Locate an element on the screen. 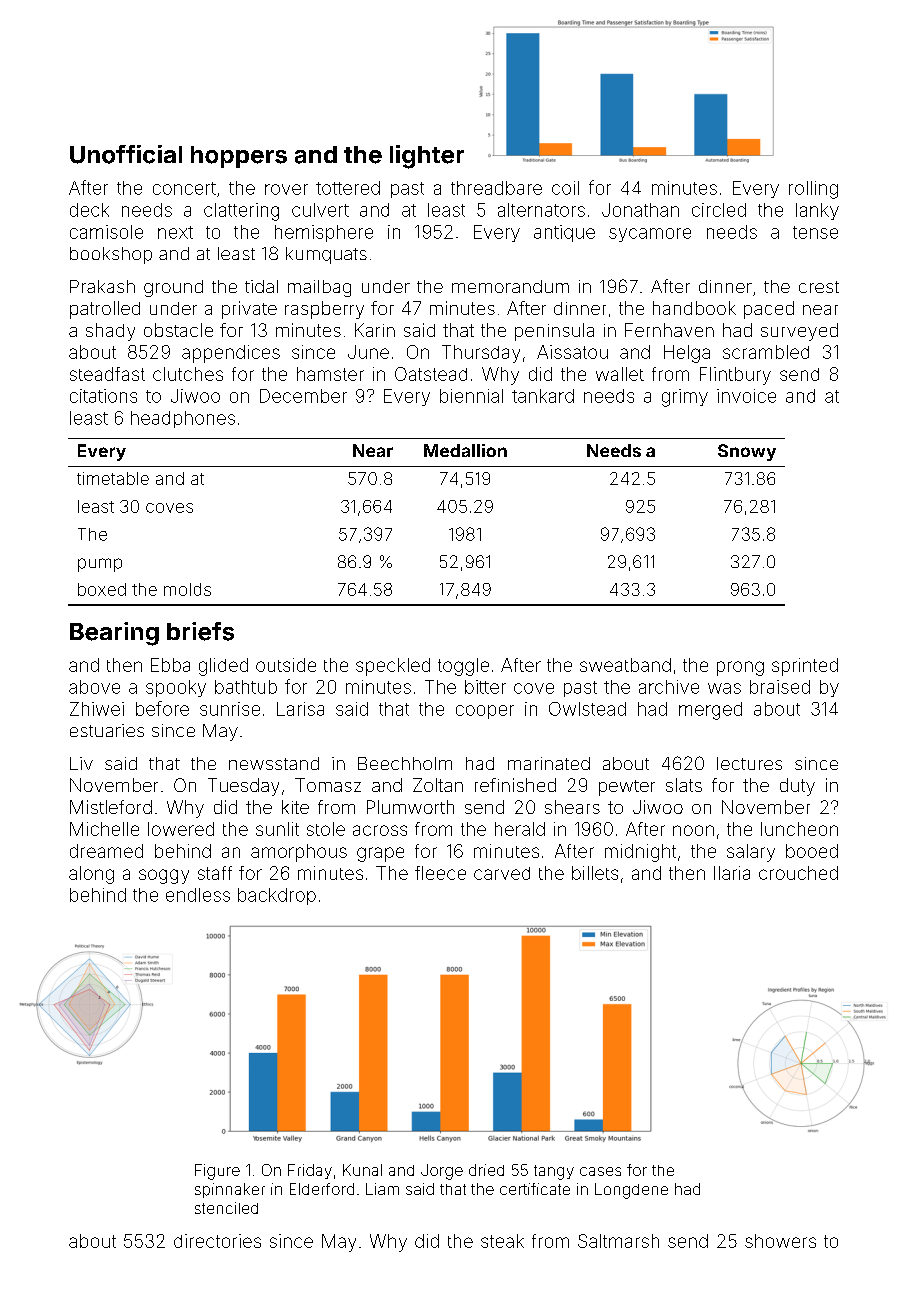 The image size is (908, 1316). cooper is located at coordinates (485, 712).
